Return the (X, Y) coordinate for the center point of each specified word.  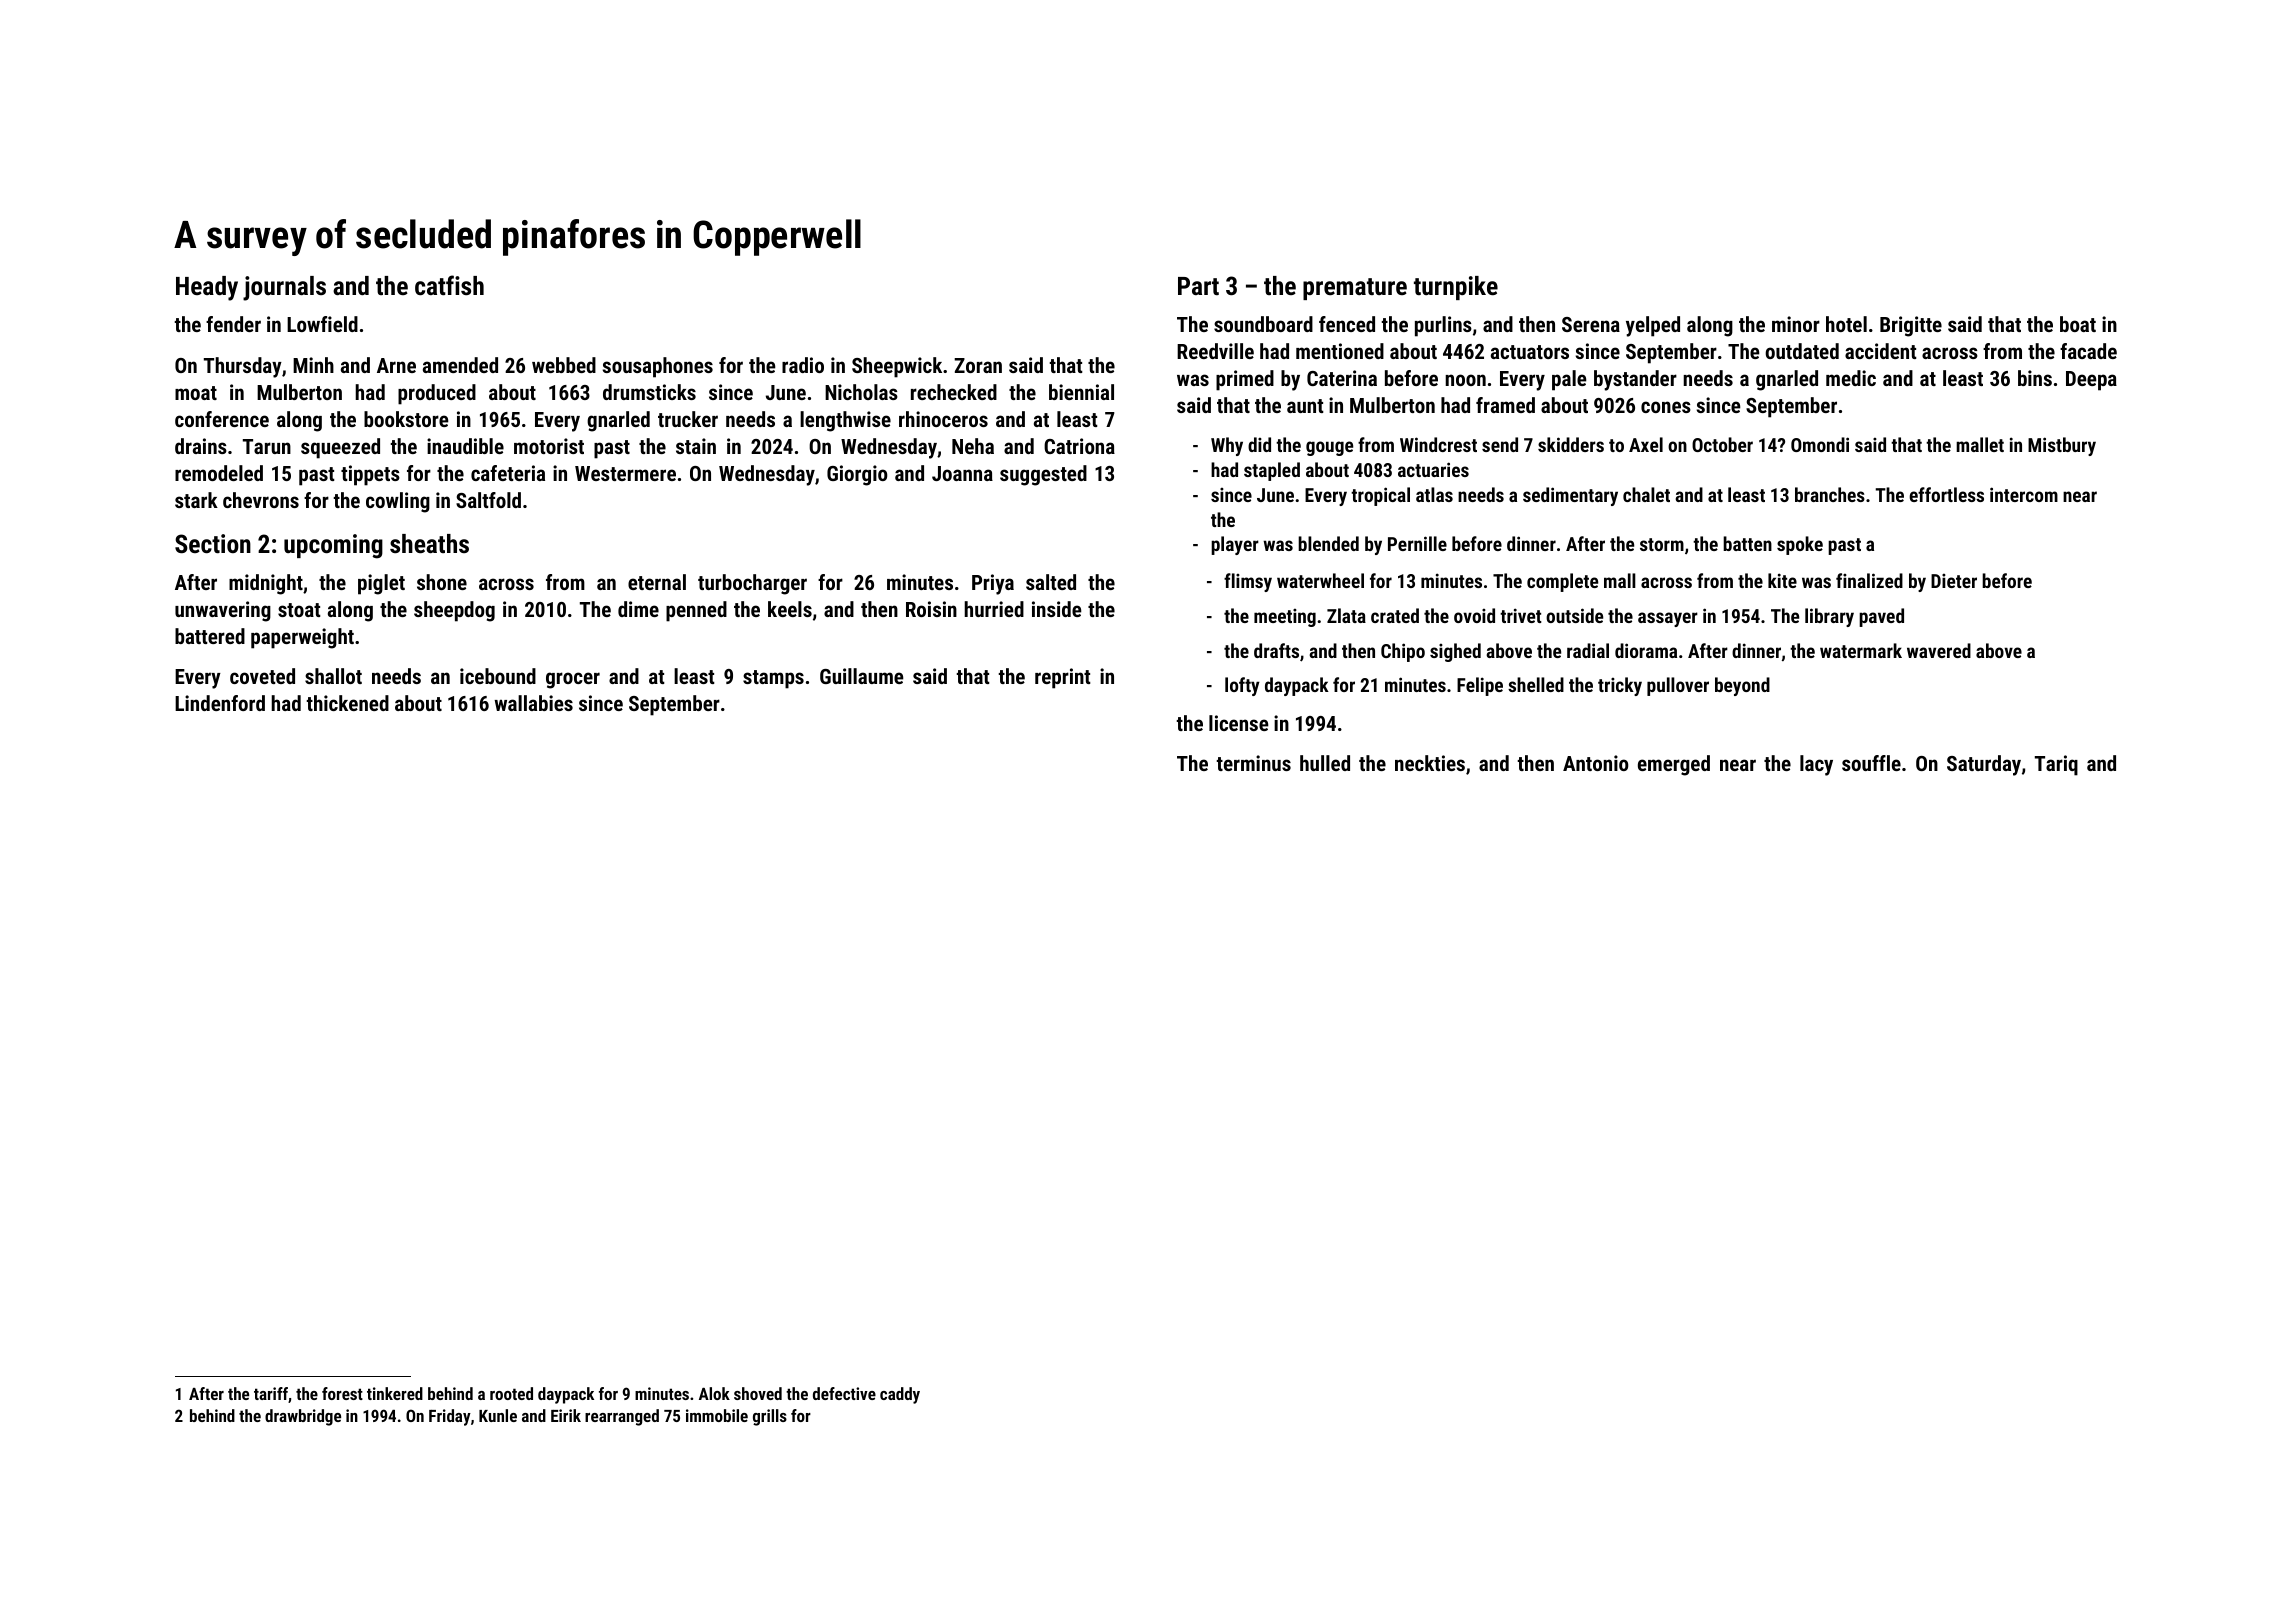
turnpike (1456, 288)
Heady (207, 288)
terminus (1253, 763)
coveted (262, 676)
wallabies (533, 703)
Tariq (2056, 765)
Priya (993, 584)
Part (1198, 286)
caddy (900, 1395)
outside (1574, 615)
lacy (1816, 765)
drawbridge (303, 1417)
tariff (271, 1393)
